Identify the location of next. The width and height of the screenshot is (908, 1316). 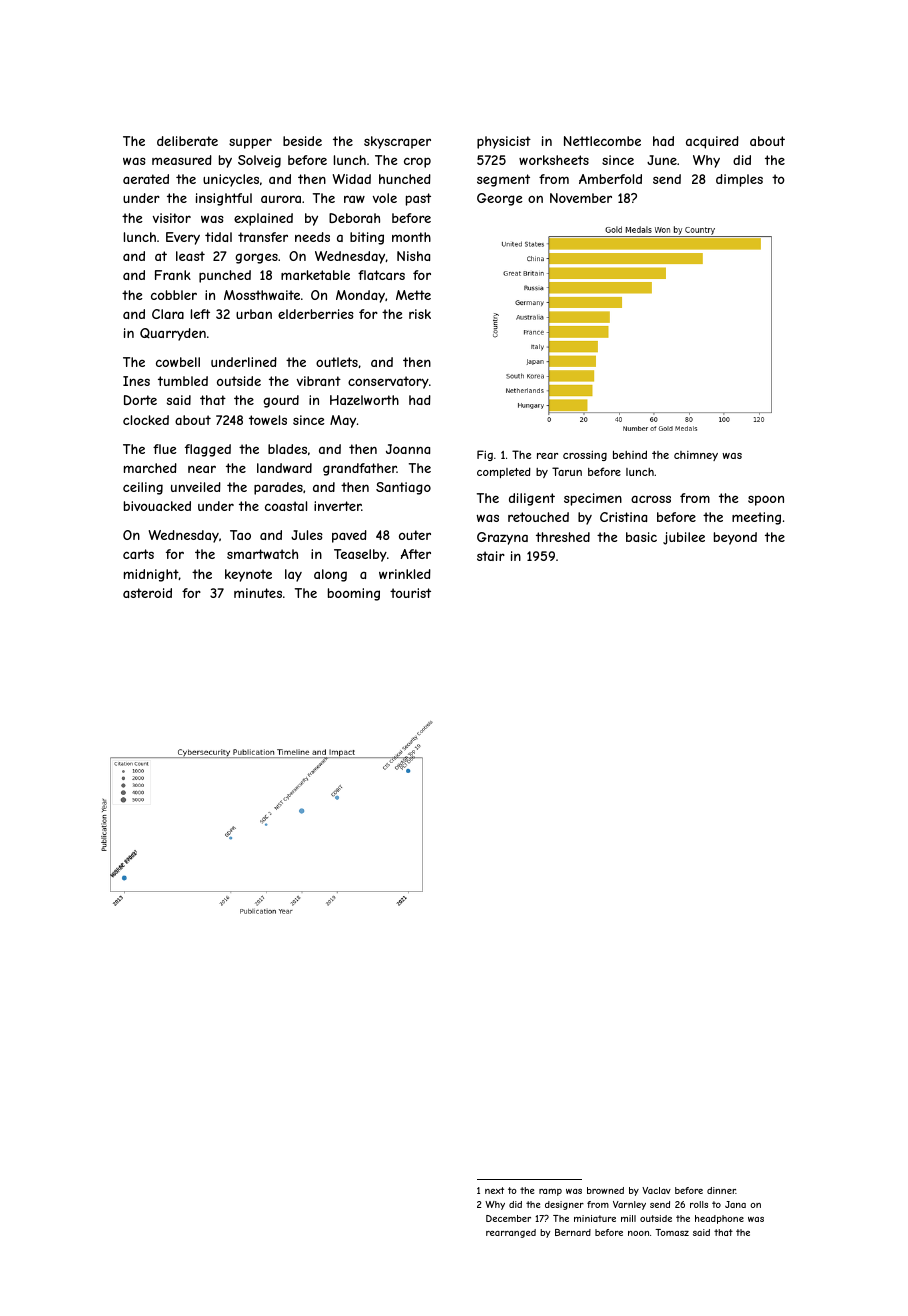
(494, 1190).
